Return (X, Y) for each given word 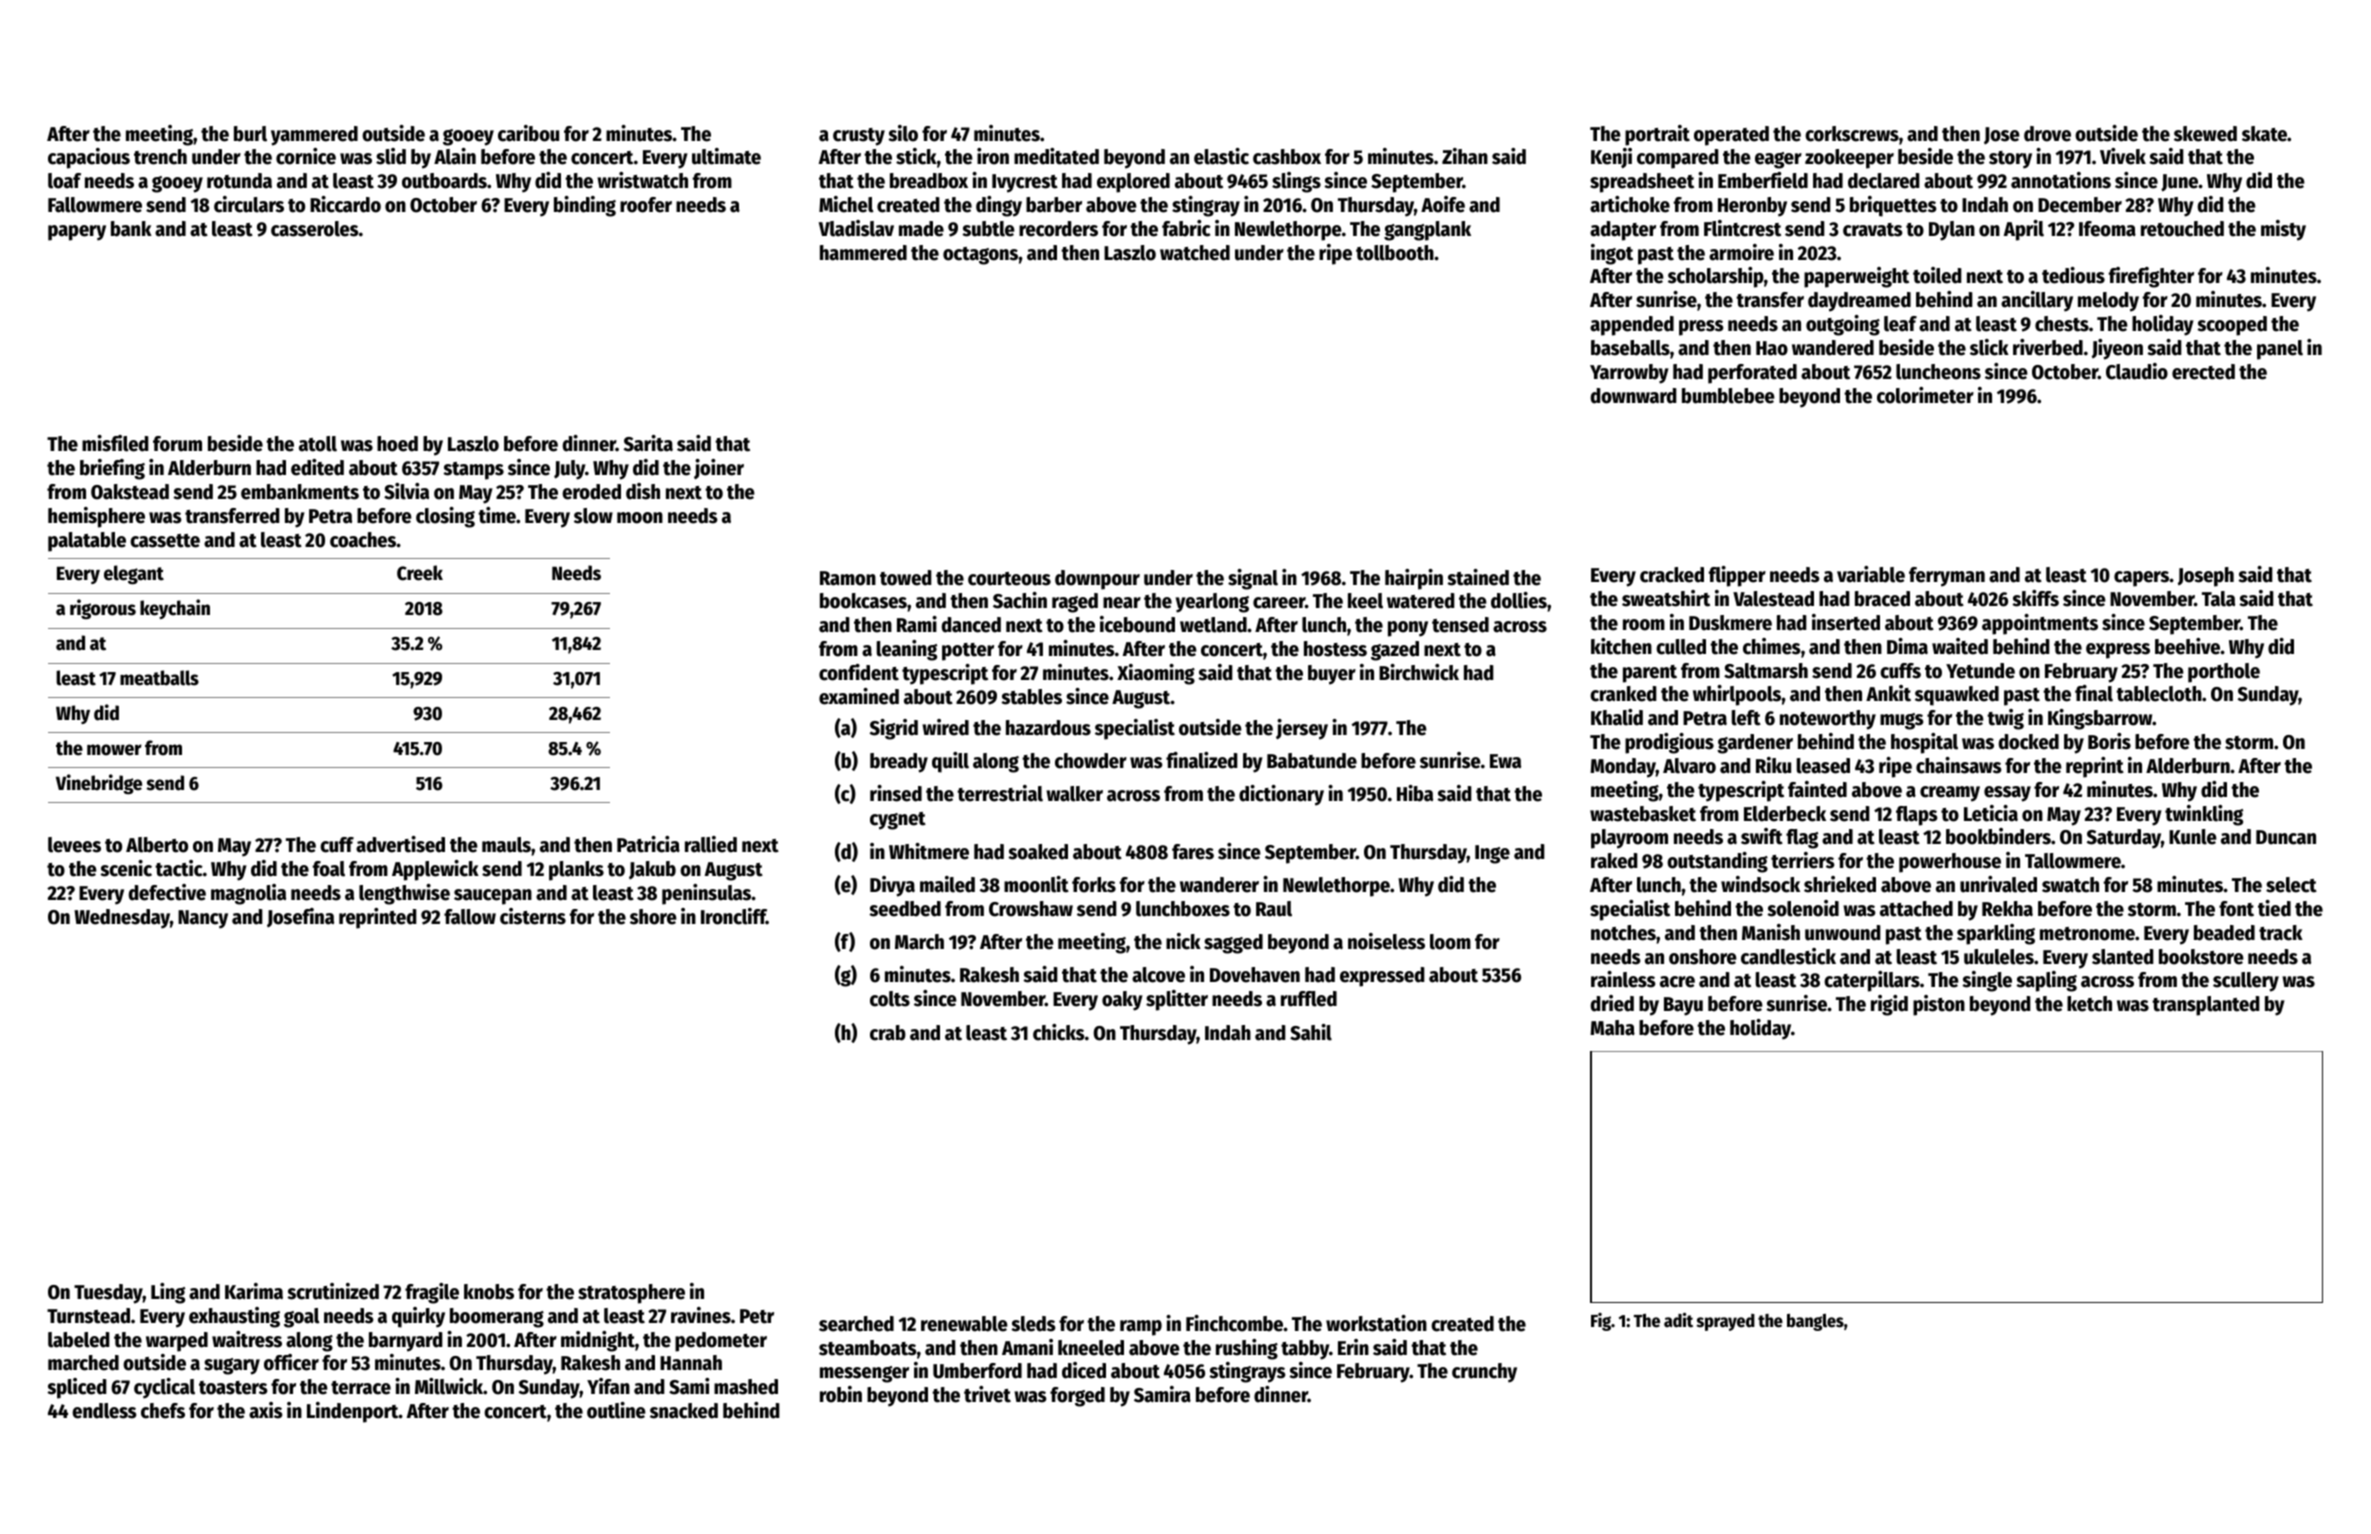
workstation (1376, 1323)
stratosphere (631, 1294)
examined (859, 696)
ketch (2089, 1004)
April (2024, 230)
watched (1195, 253)
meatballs (159, 678)
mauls (506, 845)
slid (391, 156)
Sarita (648, 443)
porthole (2224, 673)
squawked (1957, 696)
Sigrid (894, 729)
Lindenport (353, 1412)
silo (903, 133)
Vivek (2123, 156)
